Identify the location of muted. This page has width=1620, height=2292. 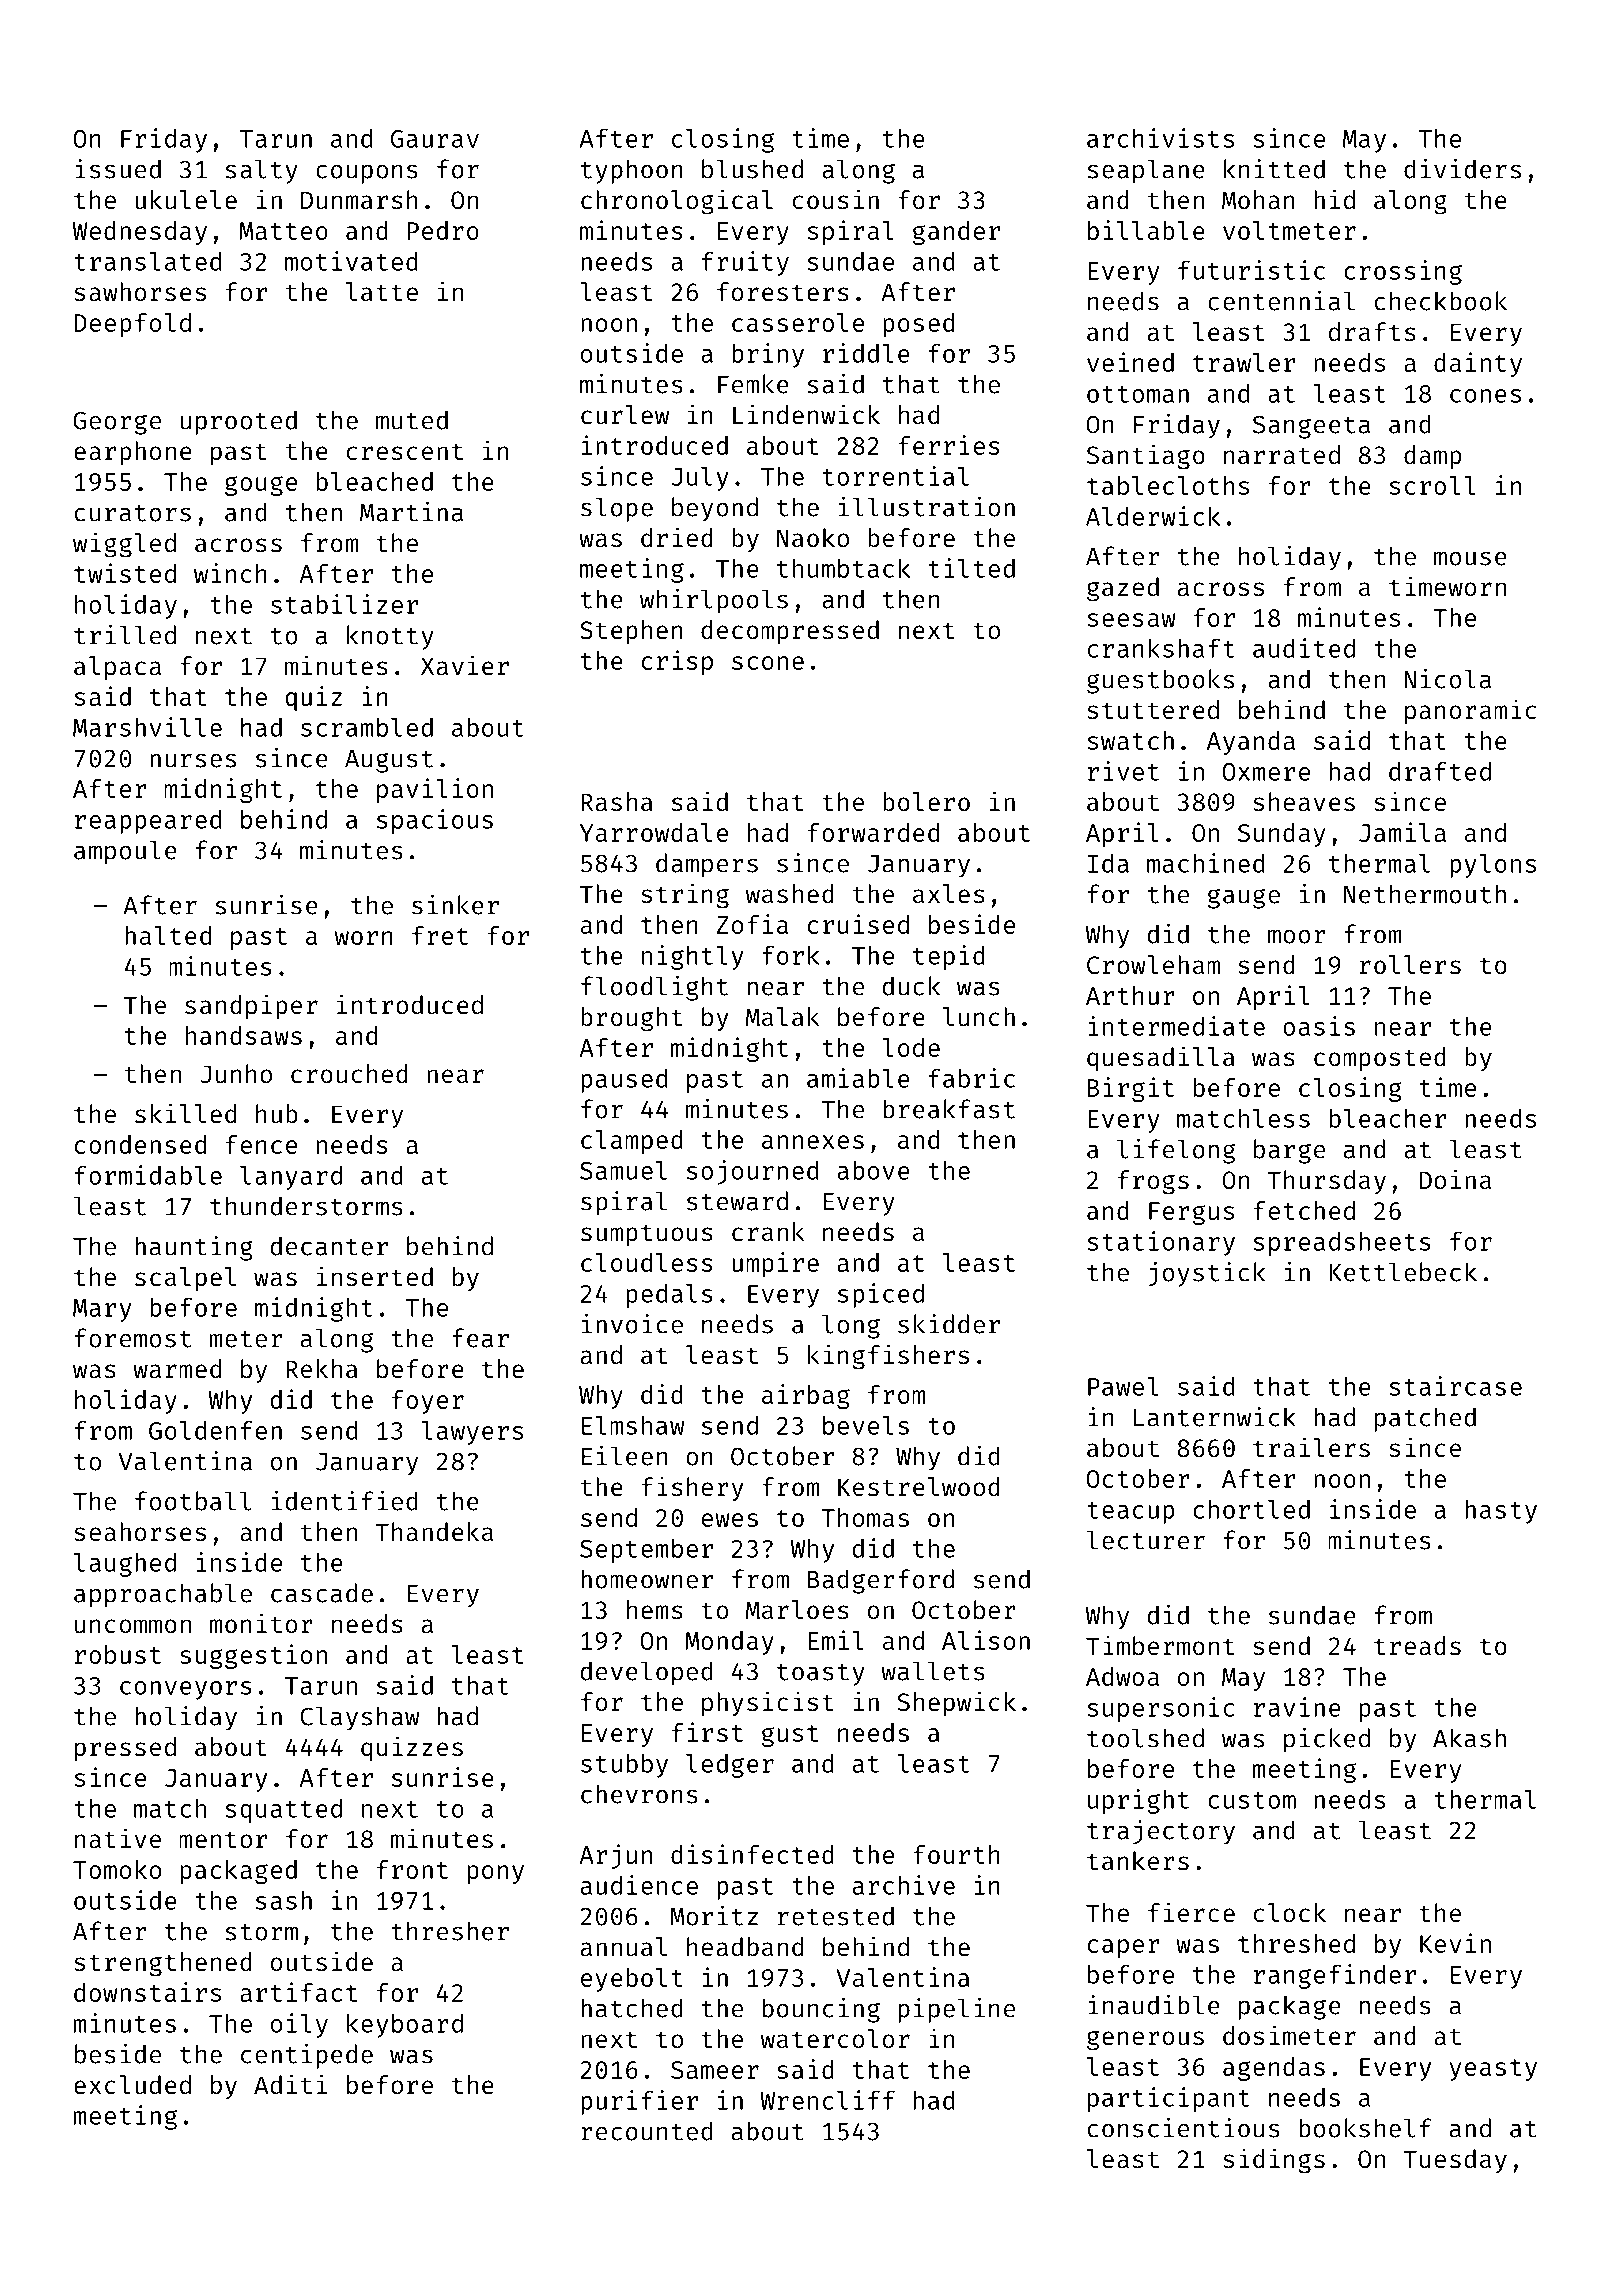
(412, 420).
